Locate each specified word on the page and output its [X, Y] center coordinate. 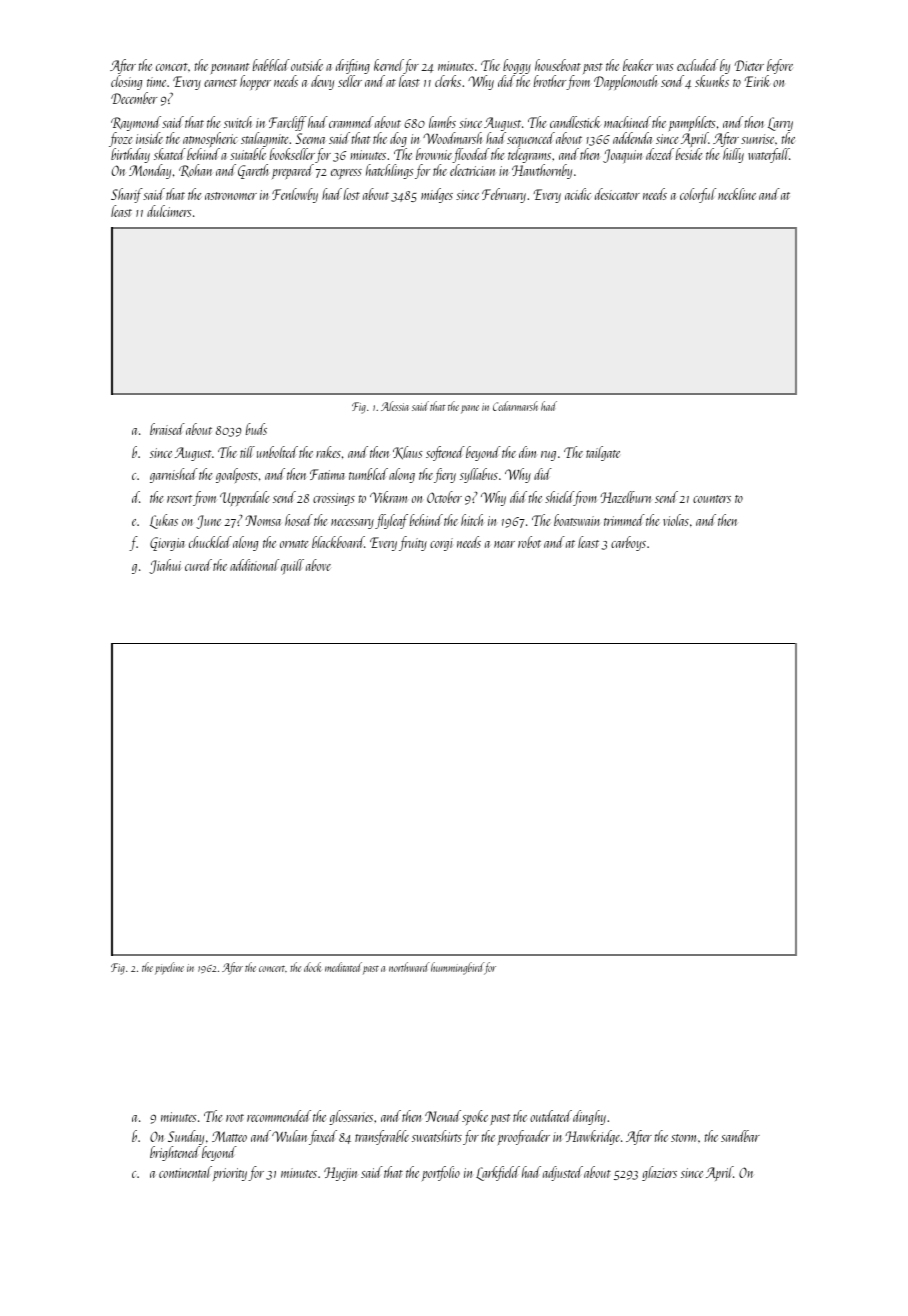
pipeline [169, 968]
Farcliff [288, 123]
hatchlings [390, 171]
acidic [578, 194]
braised [167, 429]
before [780, 66]
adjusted [563, 1173]
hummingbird [457, 968]
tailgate [603, 453]
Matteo [229, 1136]
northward [409, 967]
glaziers [659, 1173]
